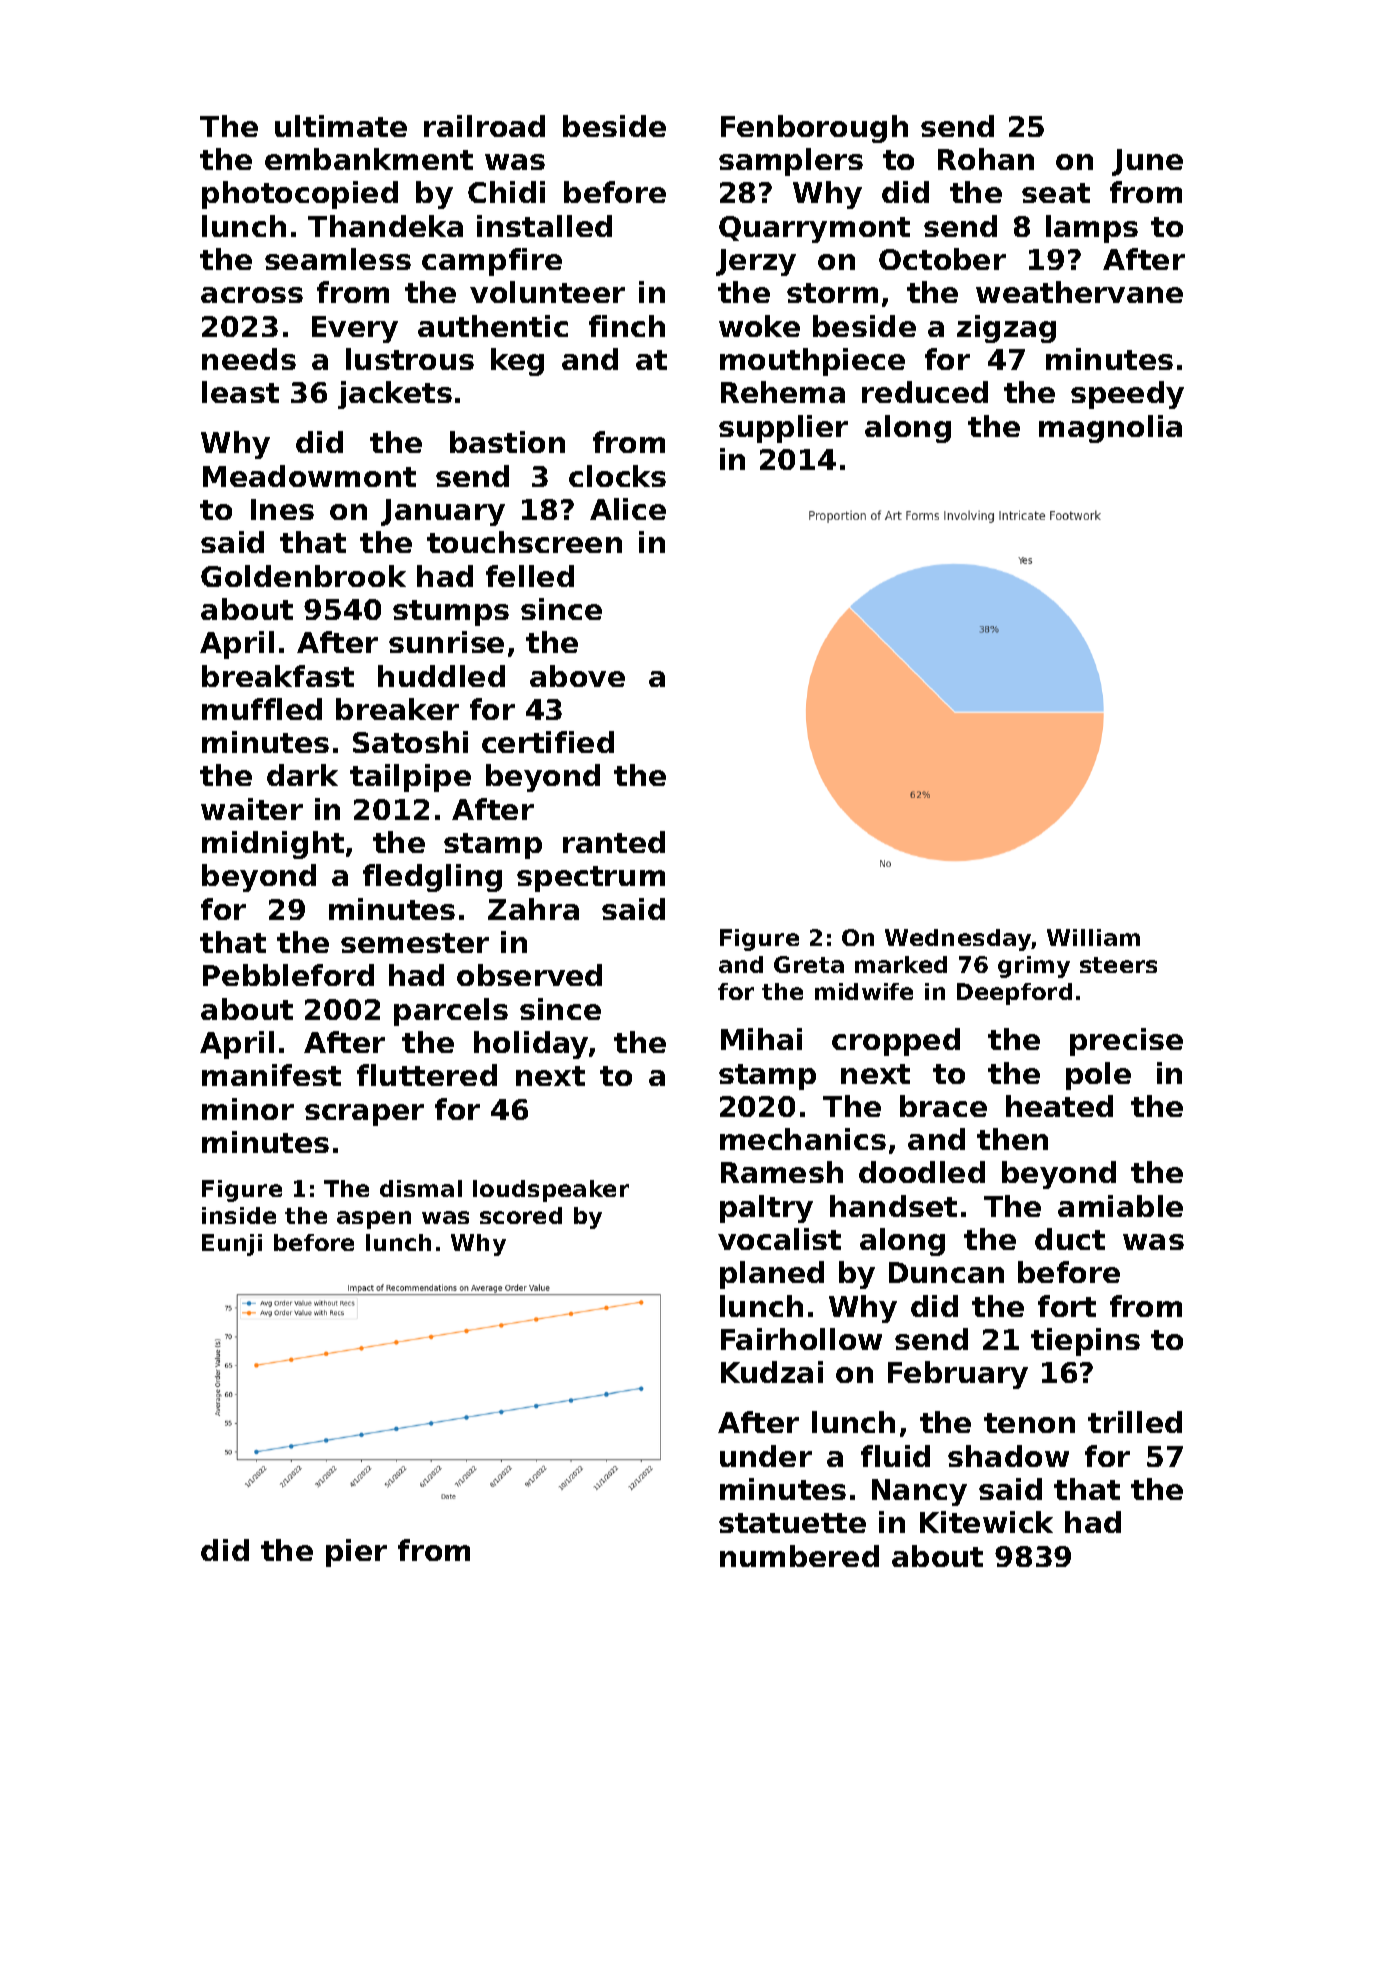 The image size is (1386, 1969). Describe the element at coordinates (232, 1245) in the document. I see `Eunji` at that location.
